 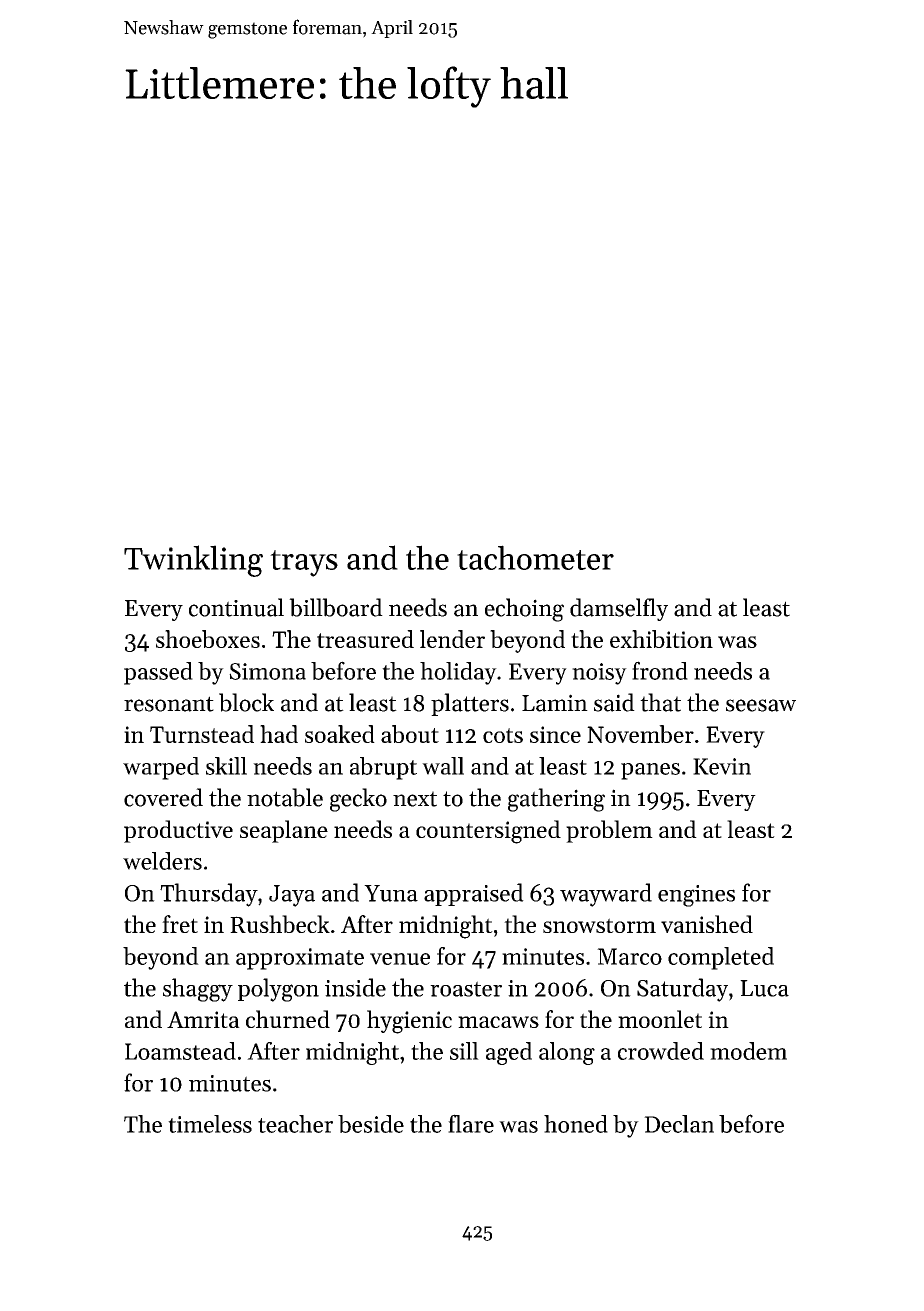 What do you see at coordinates (535, 557) in the screenshot?
I see `tachometer` at bounding box center [535, 557].
